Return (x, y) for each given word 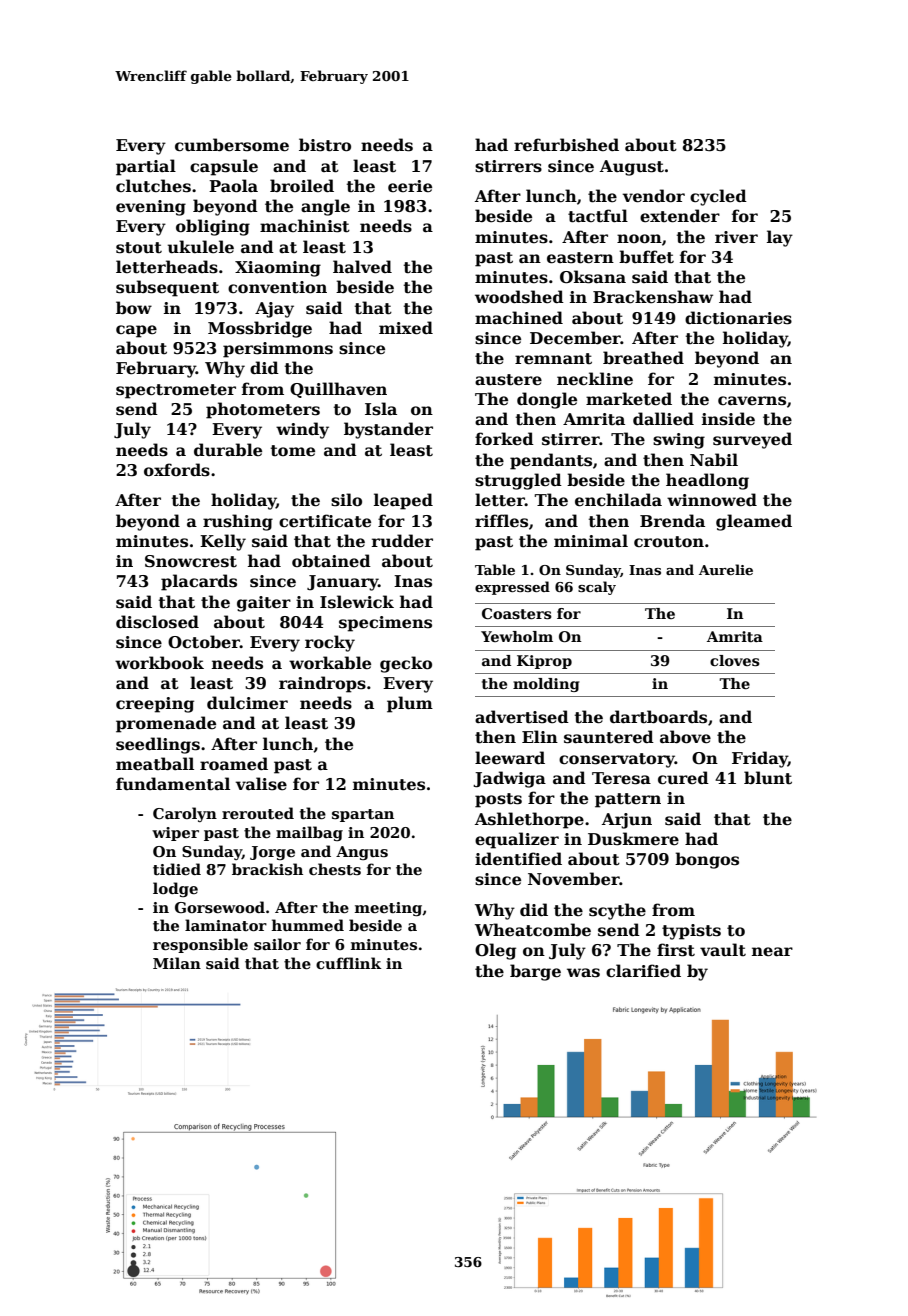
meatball (155, 764)
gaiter (264, 604)
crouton (669, 542)
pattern (628, 800)
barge (535, 972)
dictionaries (738, 318)
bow (134, 307)
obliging (213, 227)
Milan (177, 963)
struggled (518, 481)
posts (498, 800)
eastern (580, 258)
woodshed (519, 297)
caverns (752, 401)
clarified (643, 971)
